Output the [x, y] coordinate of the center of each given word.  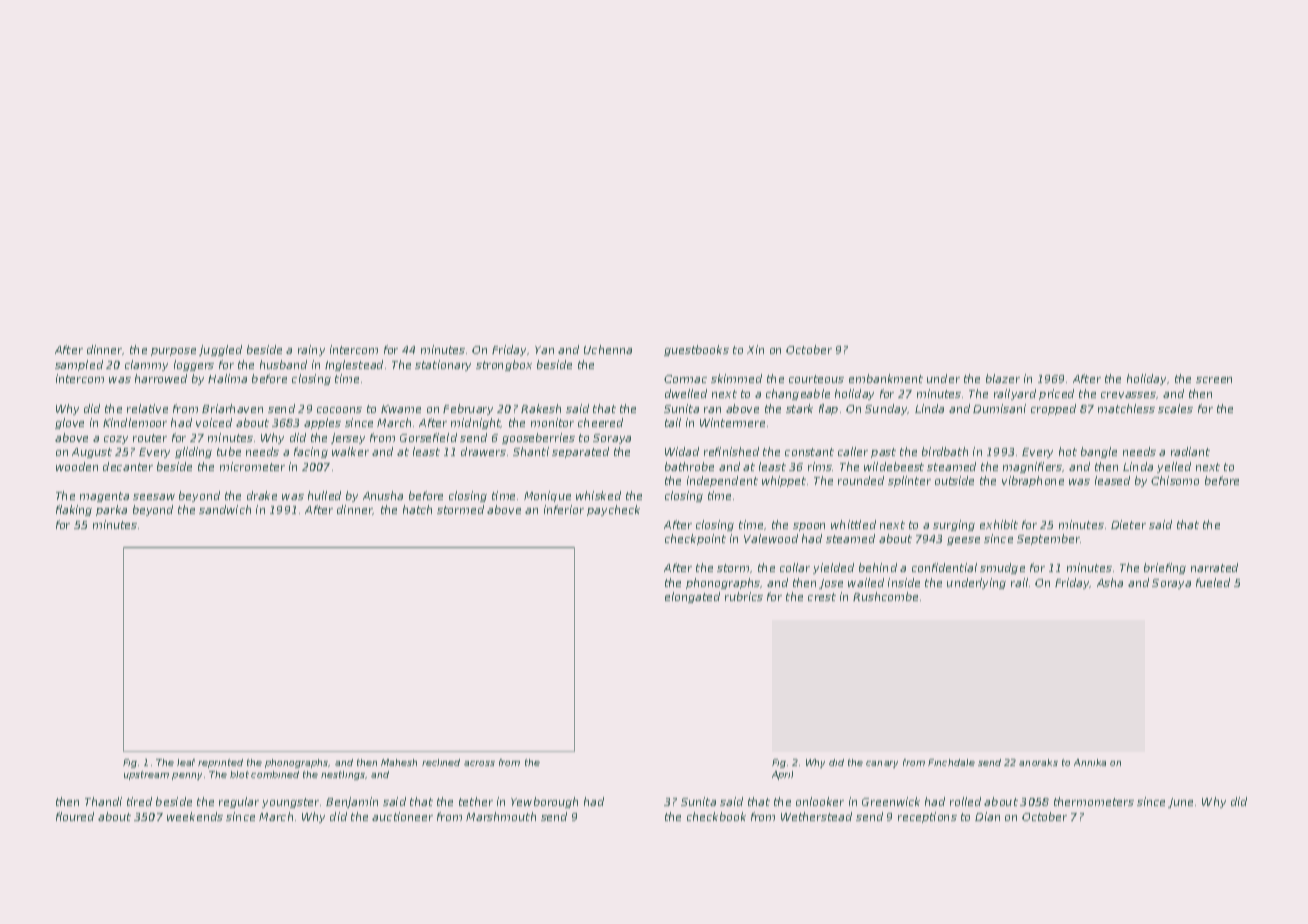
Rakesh [541, 408]
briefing [1165, 568]
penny [187, 776]
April [782, 775]
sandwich [225, 509]
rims [820, 466]
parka [111, 510]
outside [954, 480]
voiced [214, 422]
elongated [692, 597]
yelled [1174, 467]
